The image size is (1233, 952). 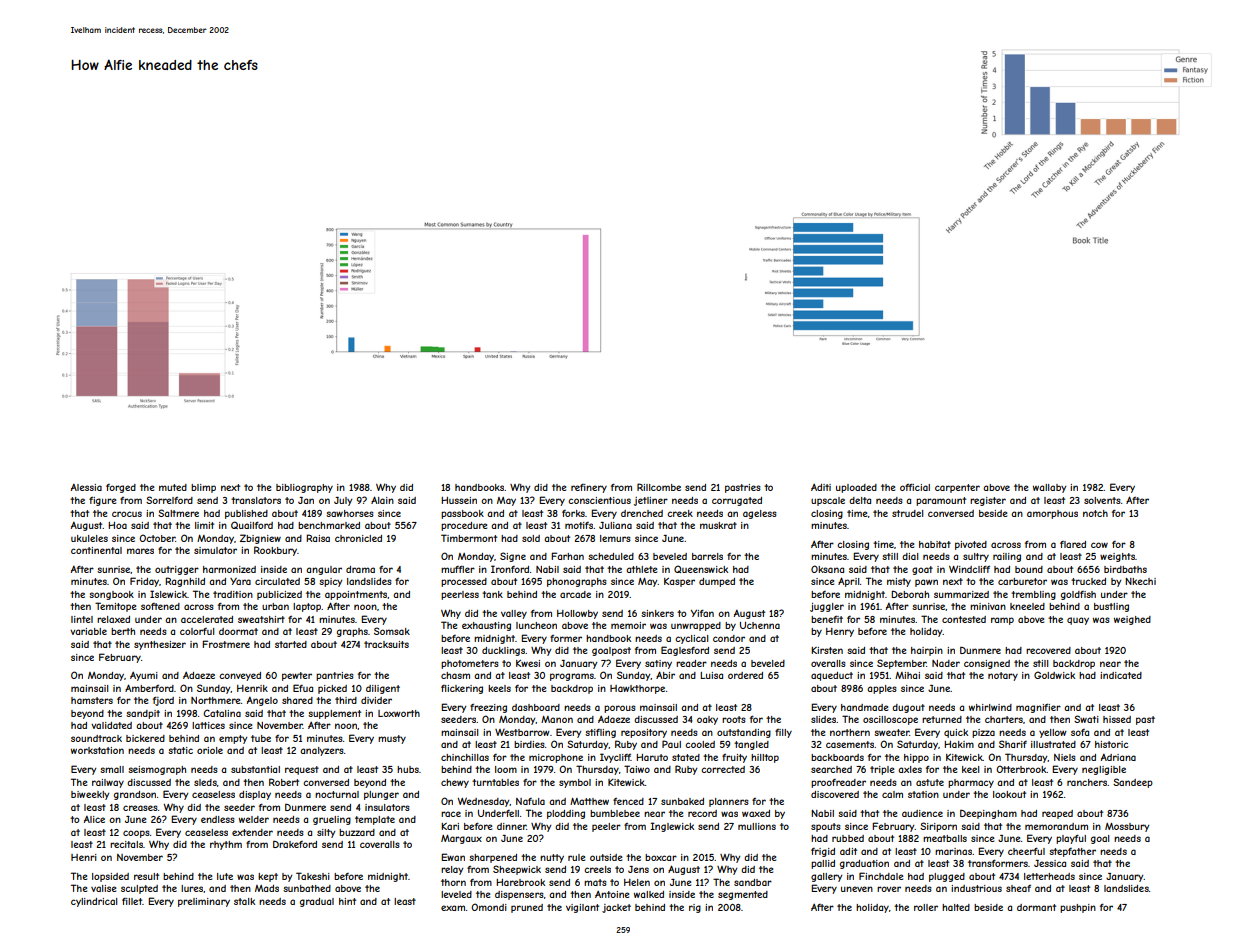 I want to click on meatballs, so click(x=945, y=838).
